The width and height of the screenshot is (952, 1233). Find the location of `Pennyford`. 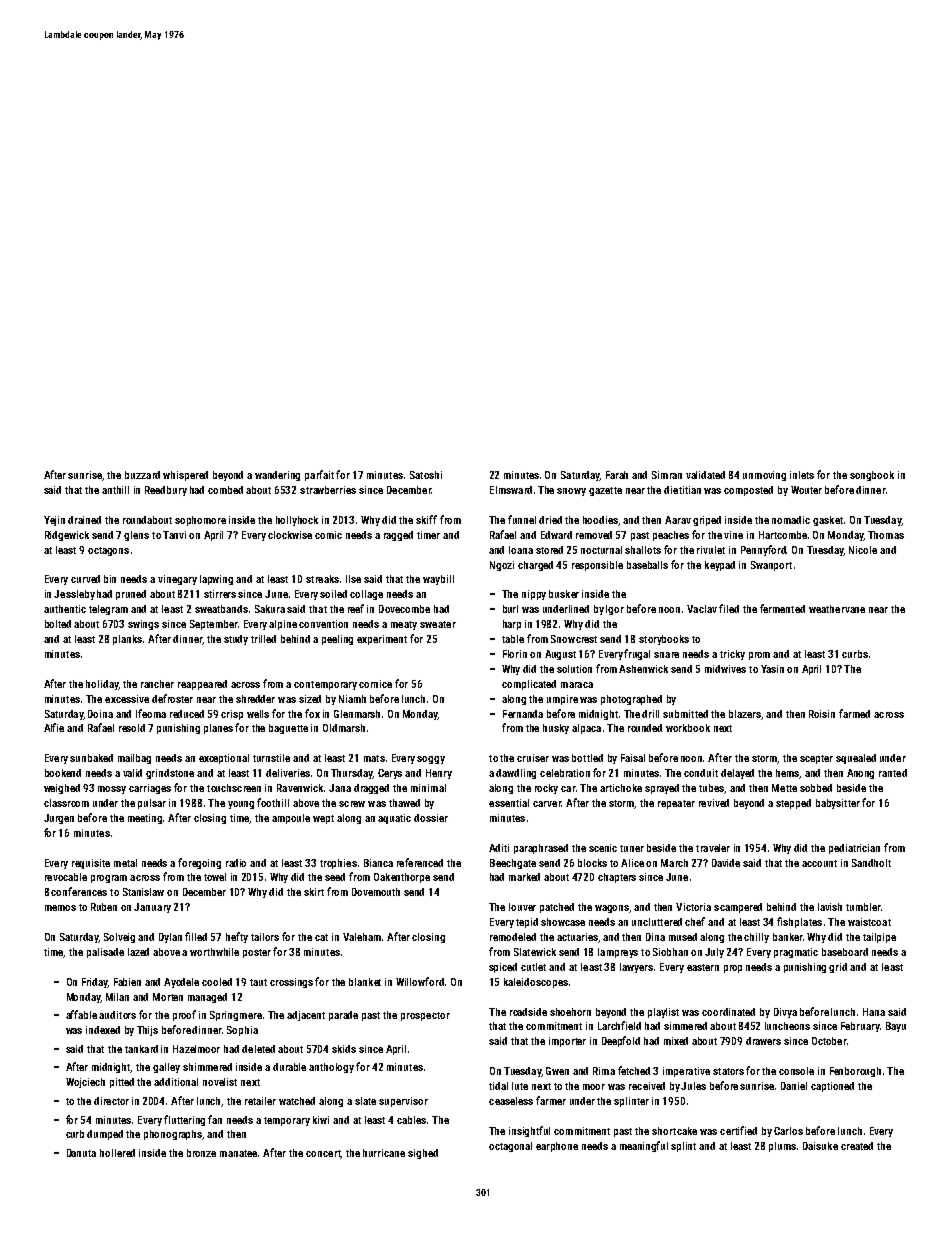

Pennyford is located at coordinates (763, 550).
